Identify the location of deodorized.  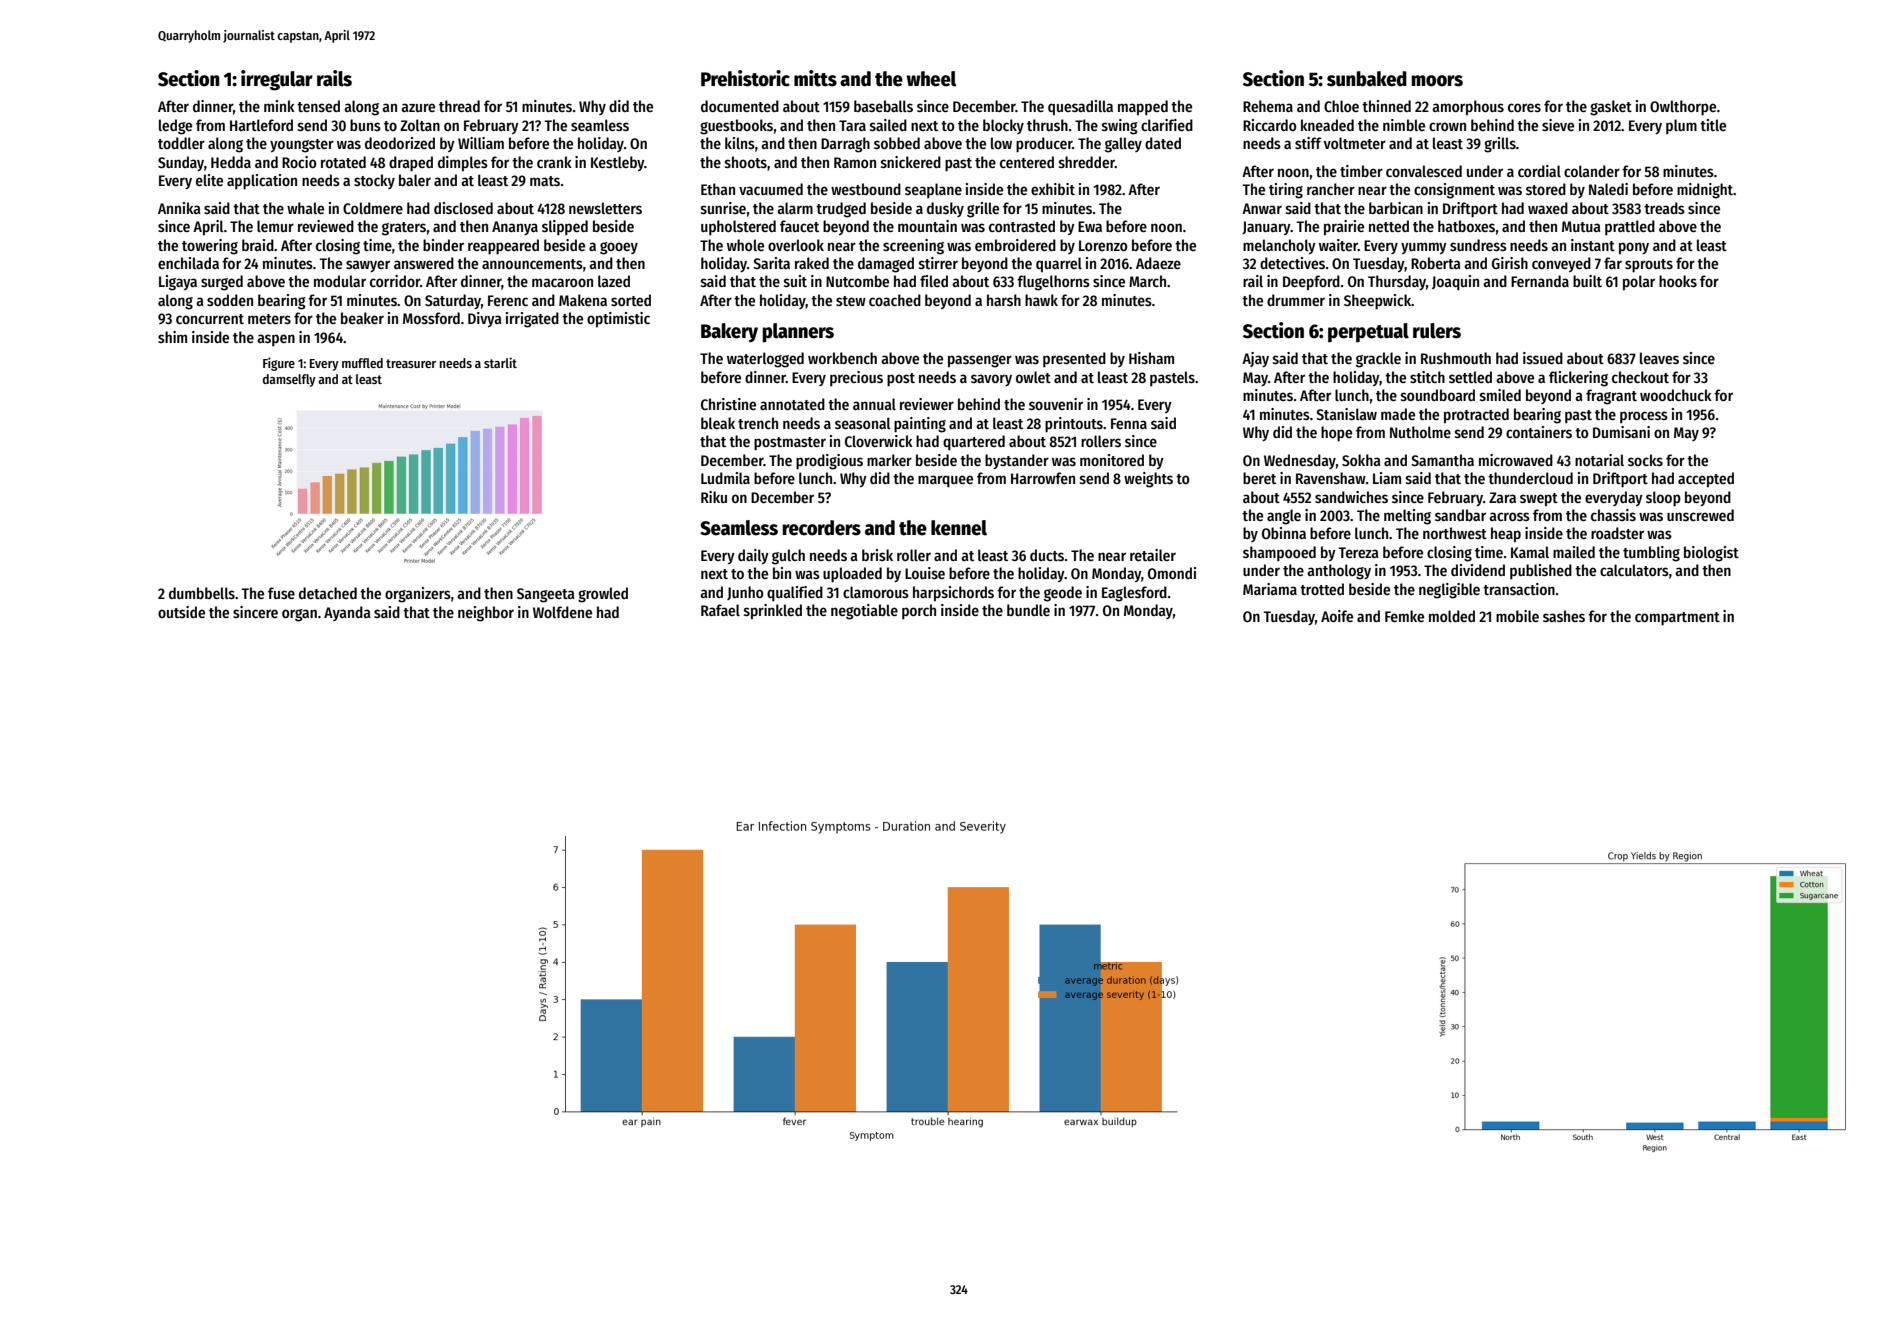
(400, 143).
